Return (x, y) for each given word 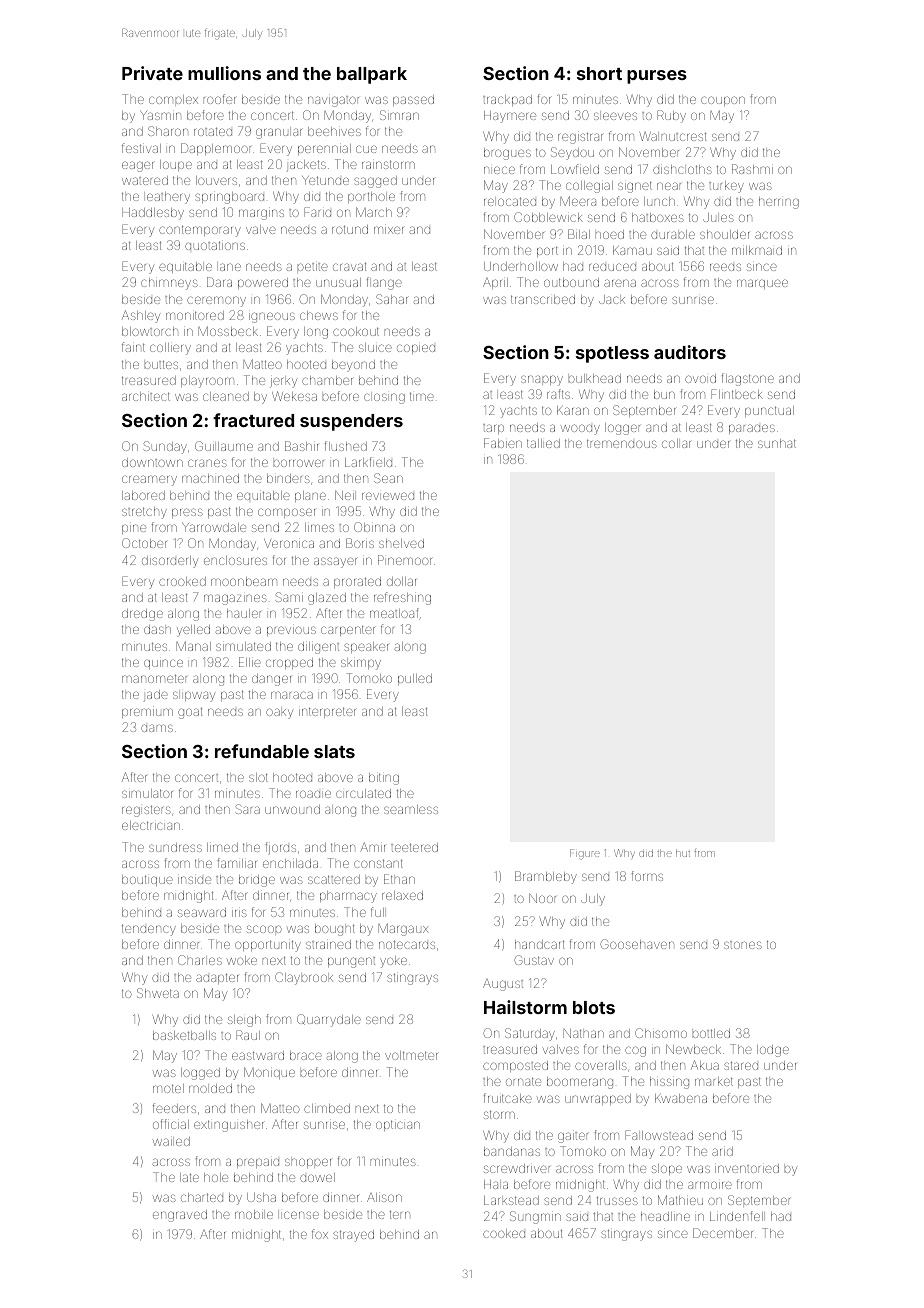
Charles (200, 960)
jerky (283, 382)
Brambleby (546, 877)
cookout (356, 331)
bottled (711, 1033)
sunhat (777, 443)
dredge (142, 615)
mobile (254, 1214)
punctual (769, 411)
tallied (543, 443)
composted (515, 1066)
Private (152, 73)
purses (657, 77)
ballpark (372, 75)
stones (743, 945)
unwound (292, 809)
